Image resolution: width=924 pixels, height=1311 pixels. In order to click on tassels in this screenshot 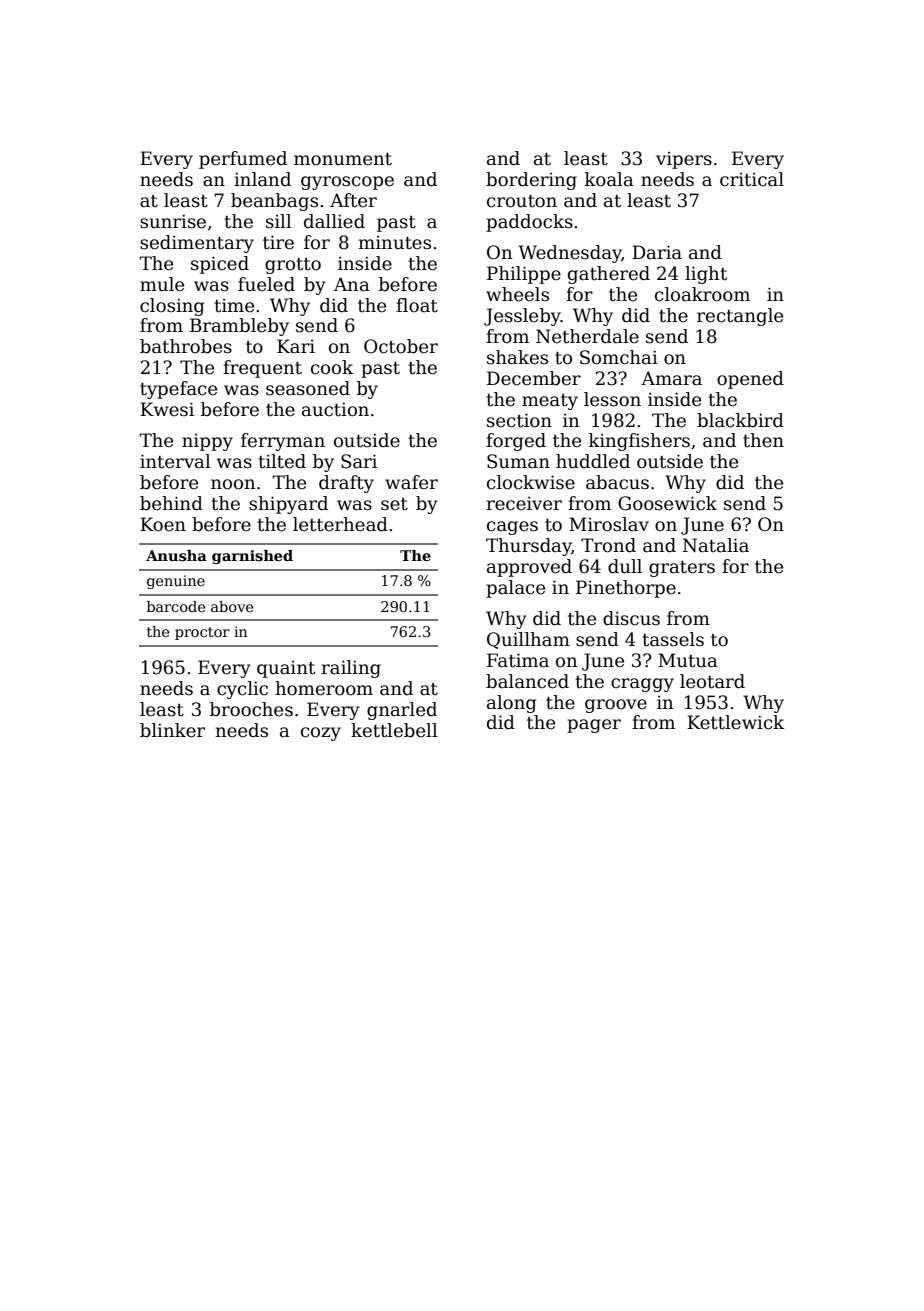, I will do `click(673, 639)`.
